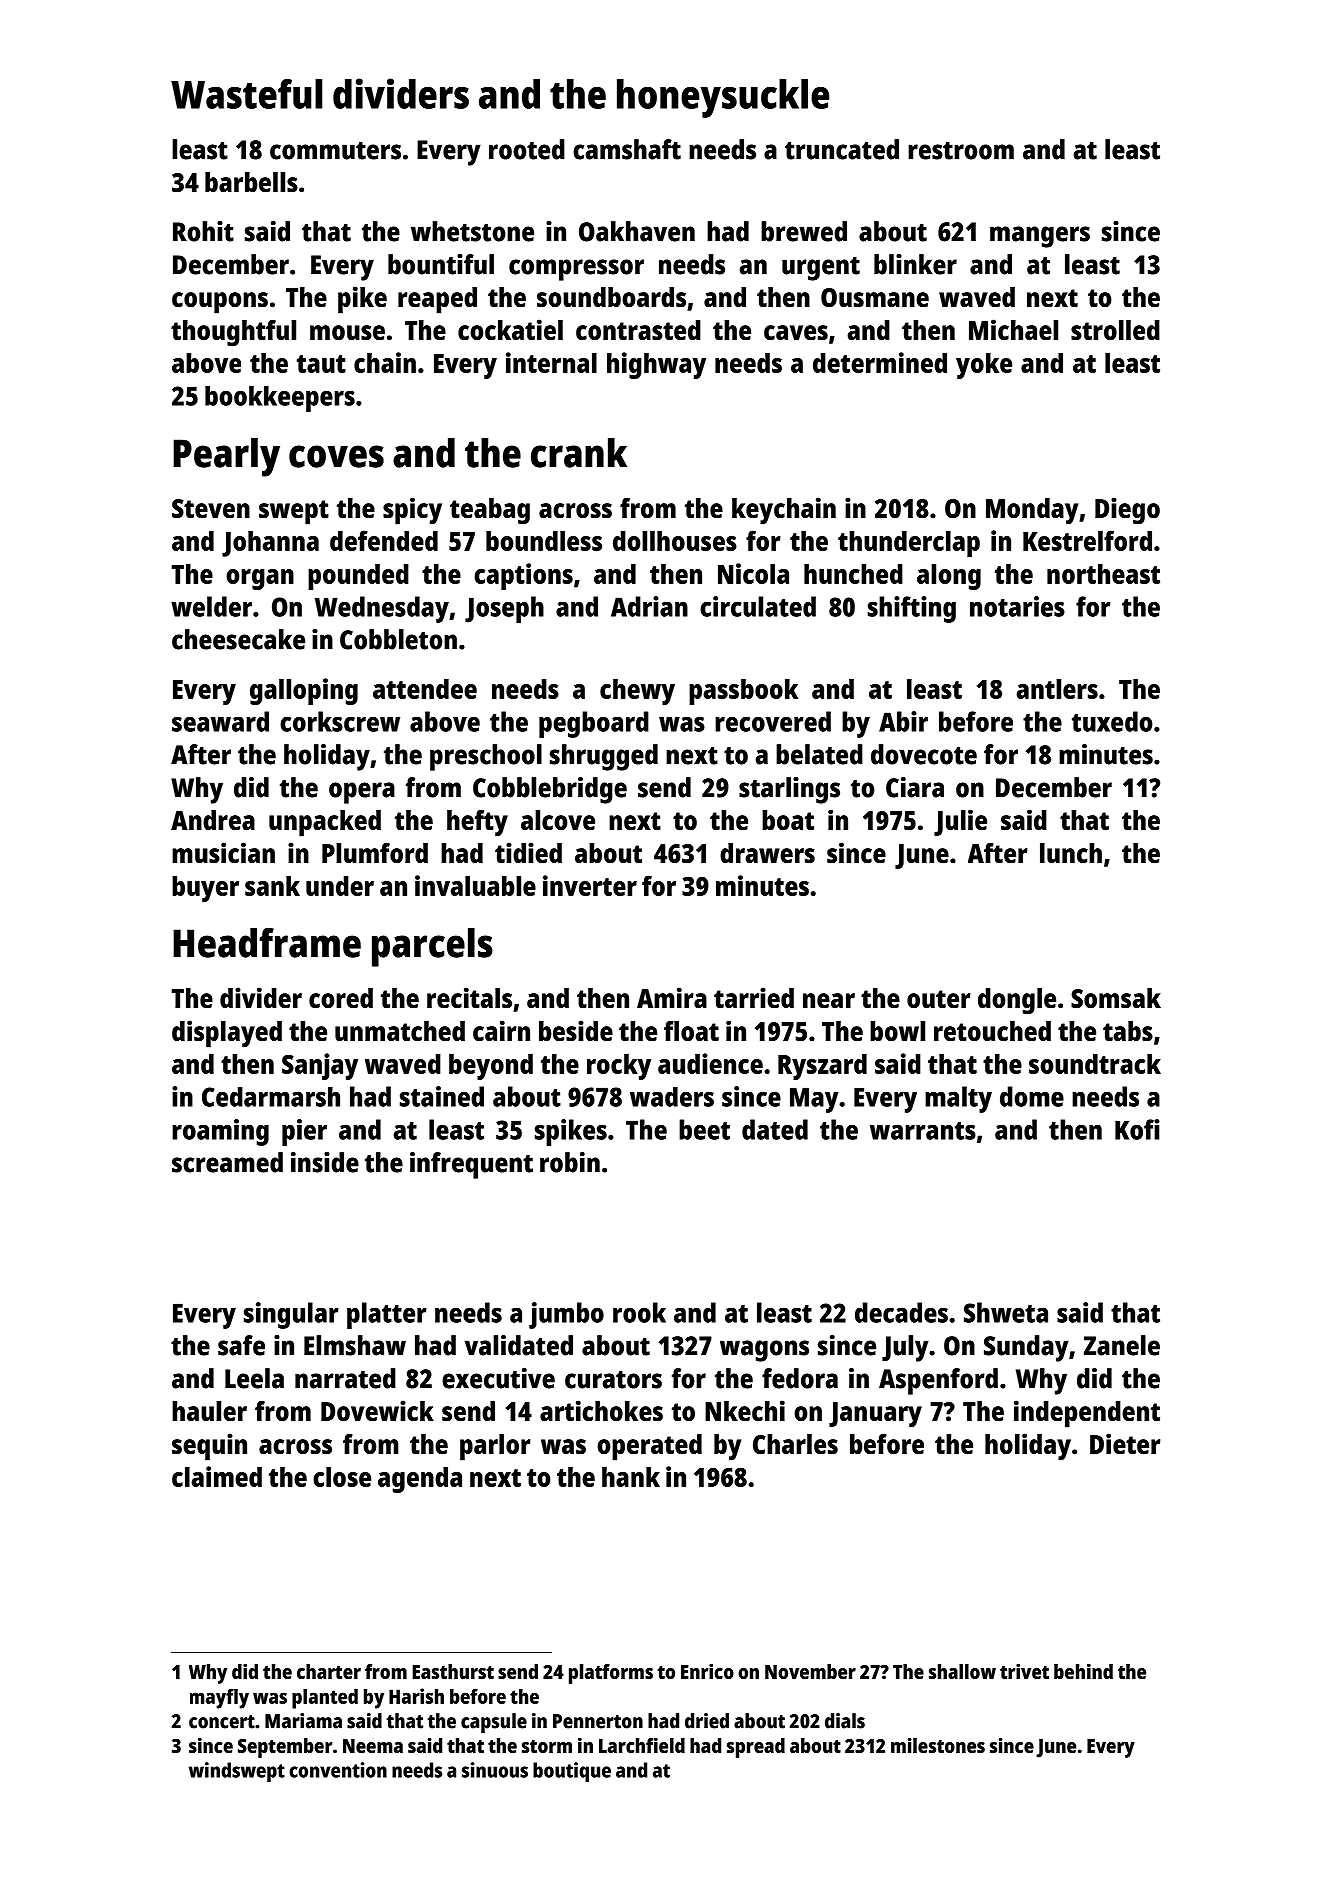  I want to click on agenda, so click(420, 1480).
